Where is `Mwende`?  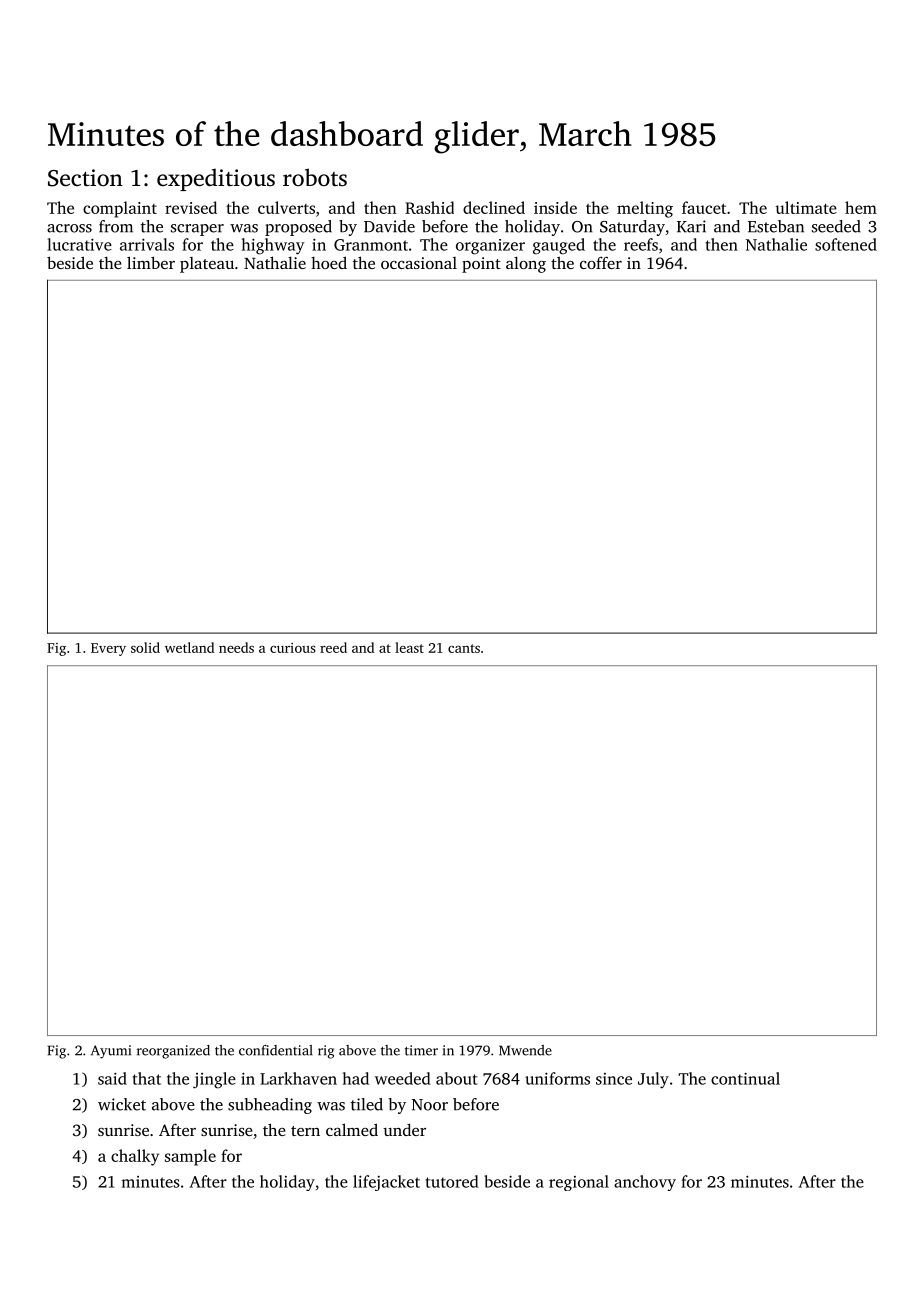 Mwende is located at coordinates (525, 1050).
